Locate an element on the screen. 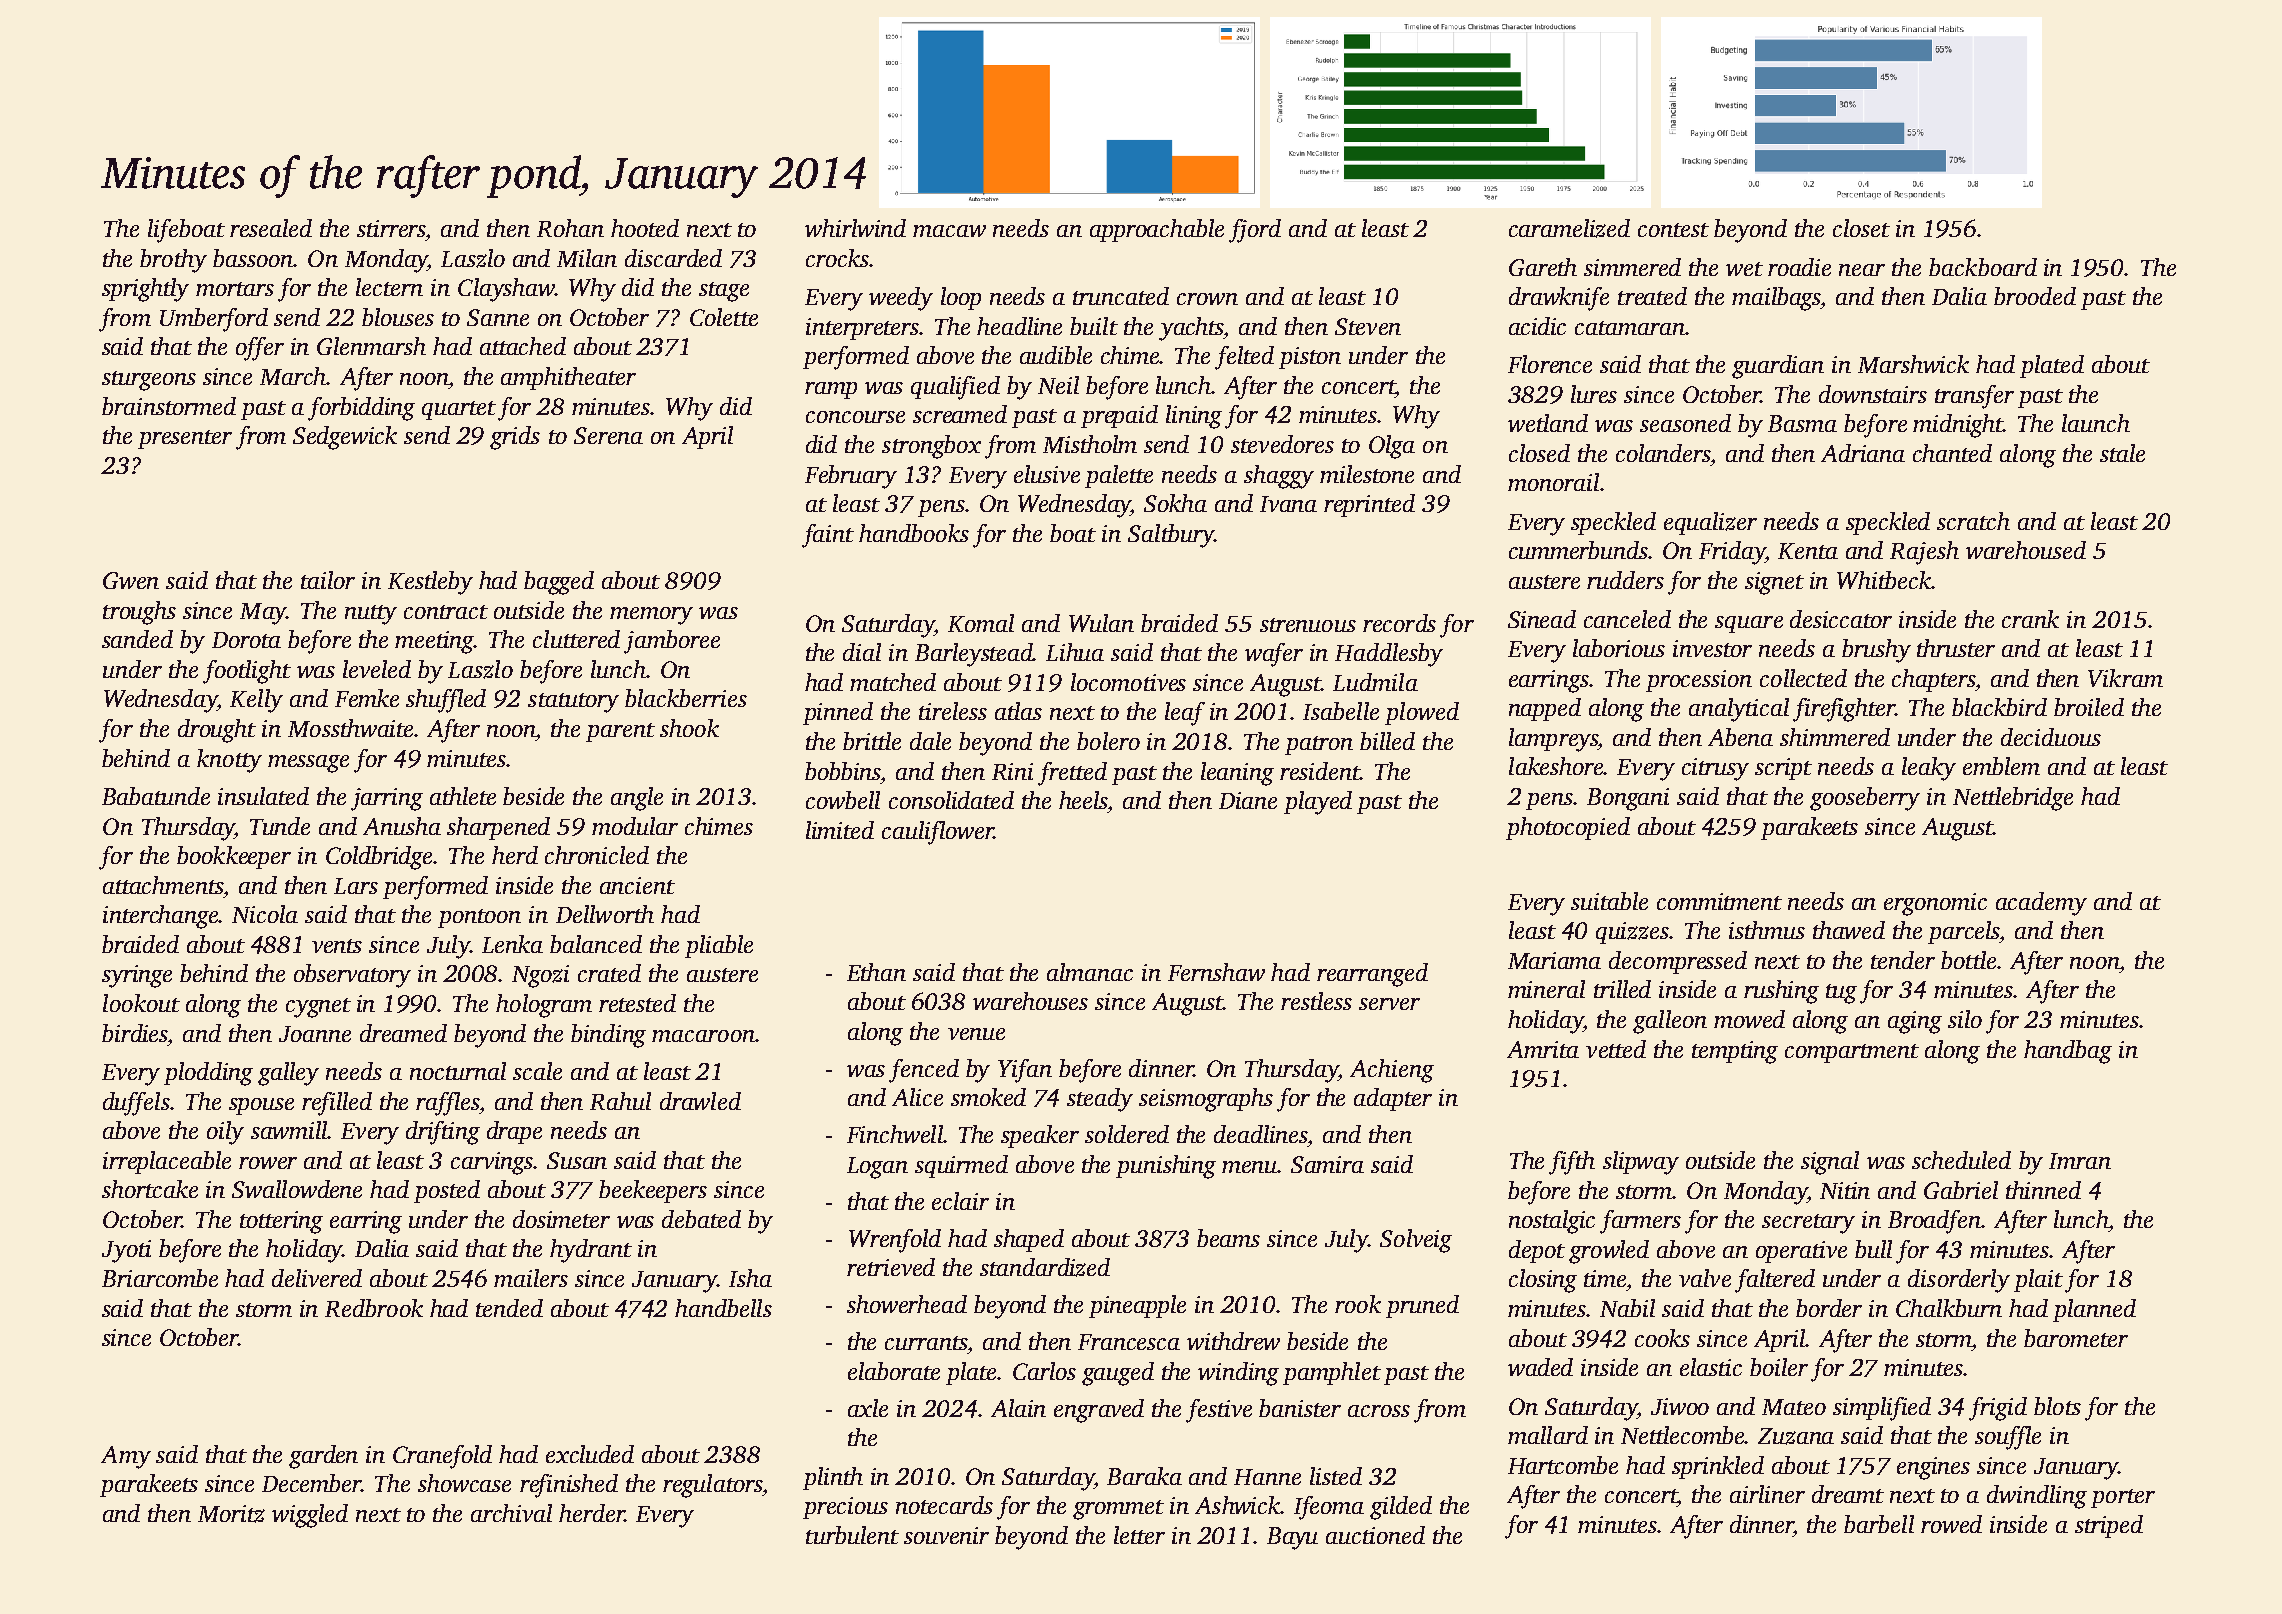 The height and width of the screenshot is (1614, 2282). Logan is located at coordinates (877, 1168).
